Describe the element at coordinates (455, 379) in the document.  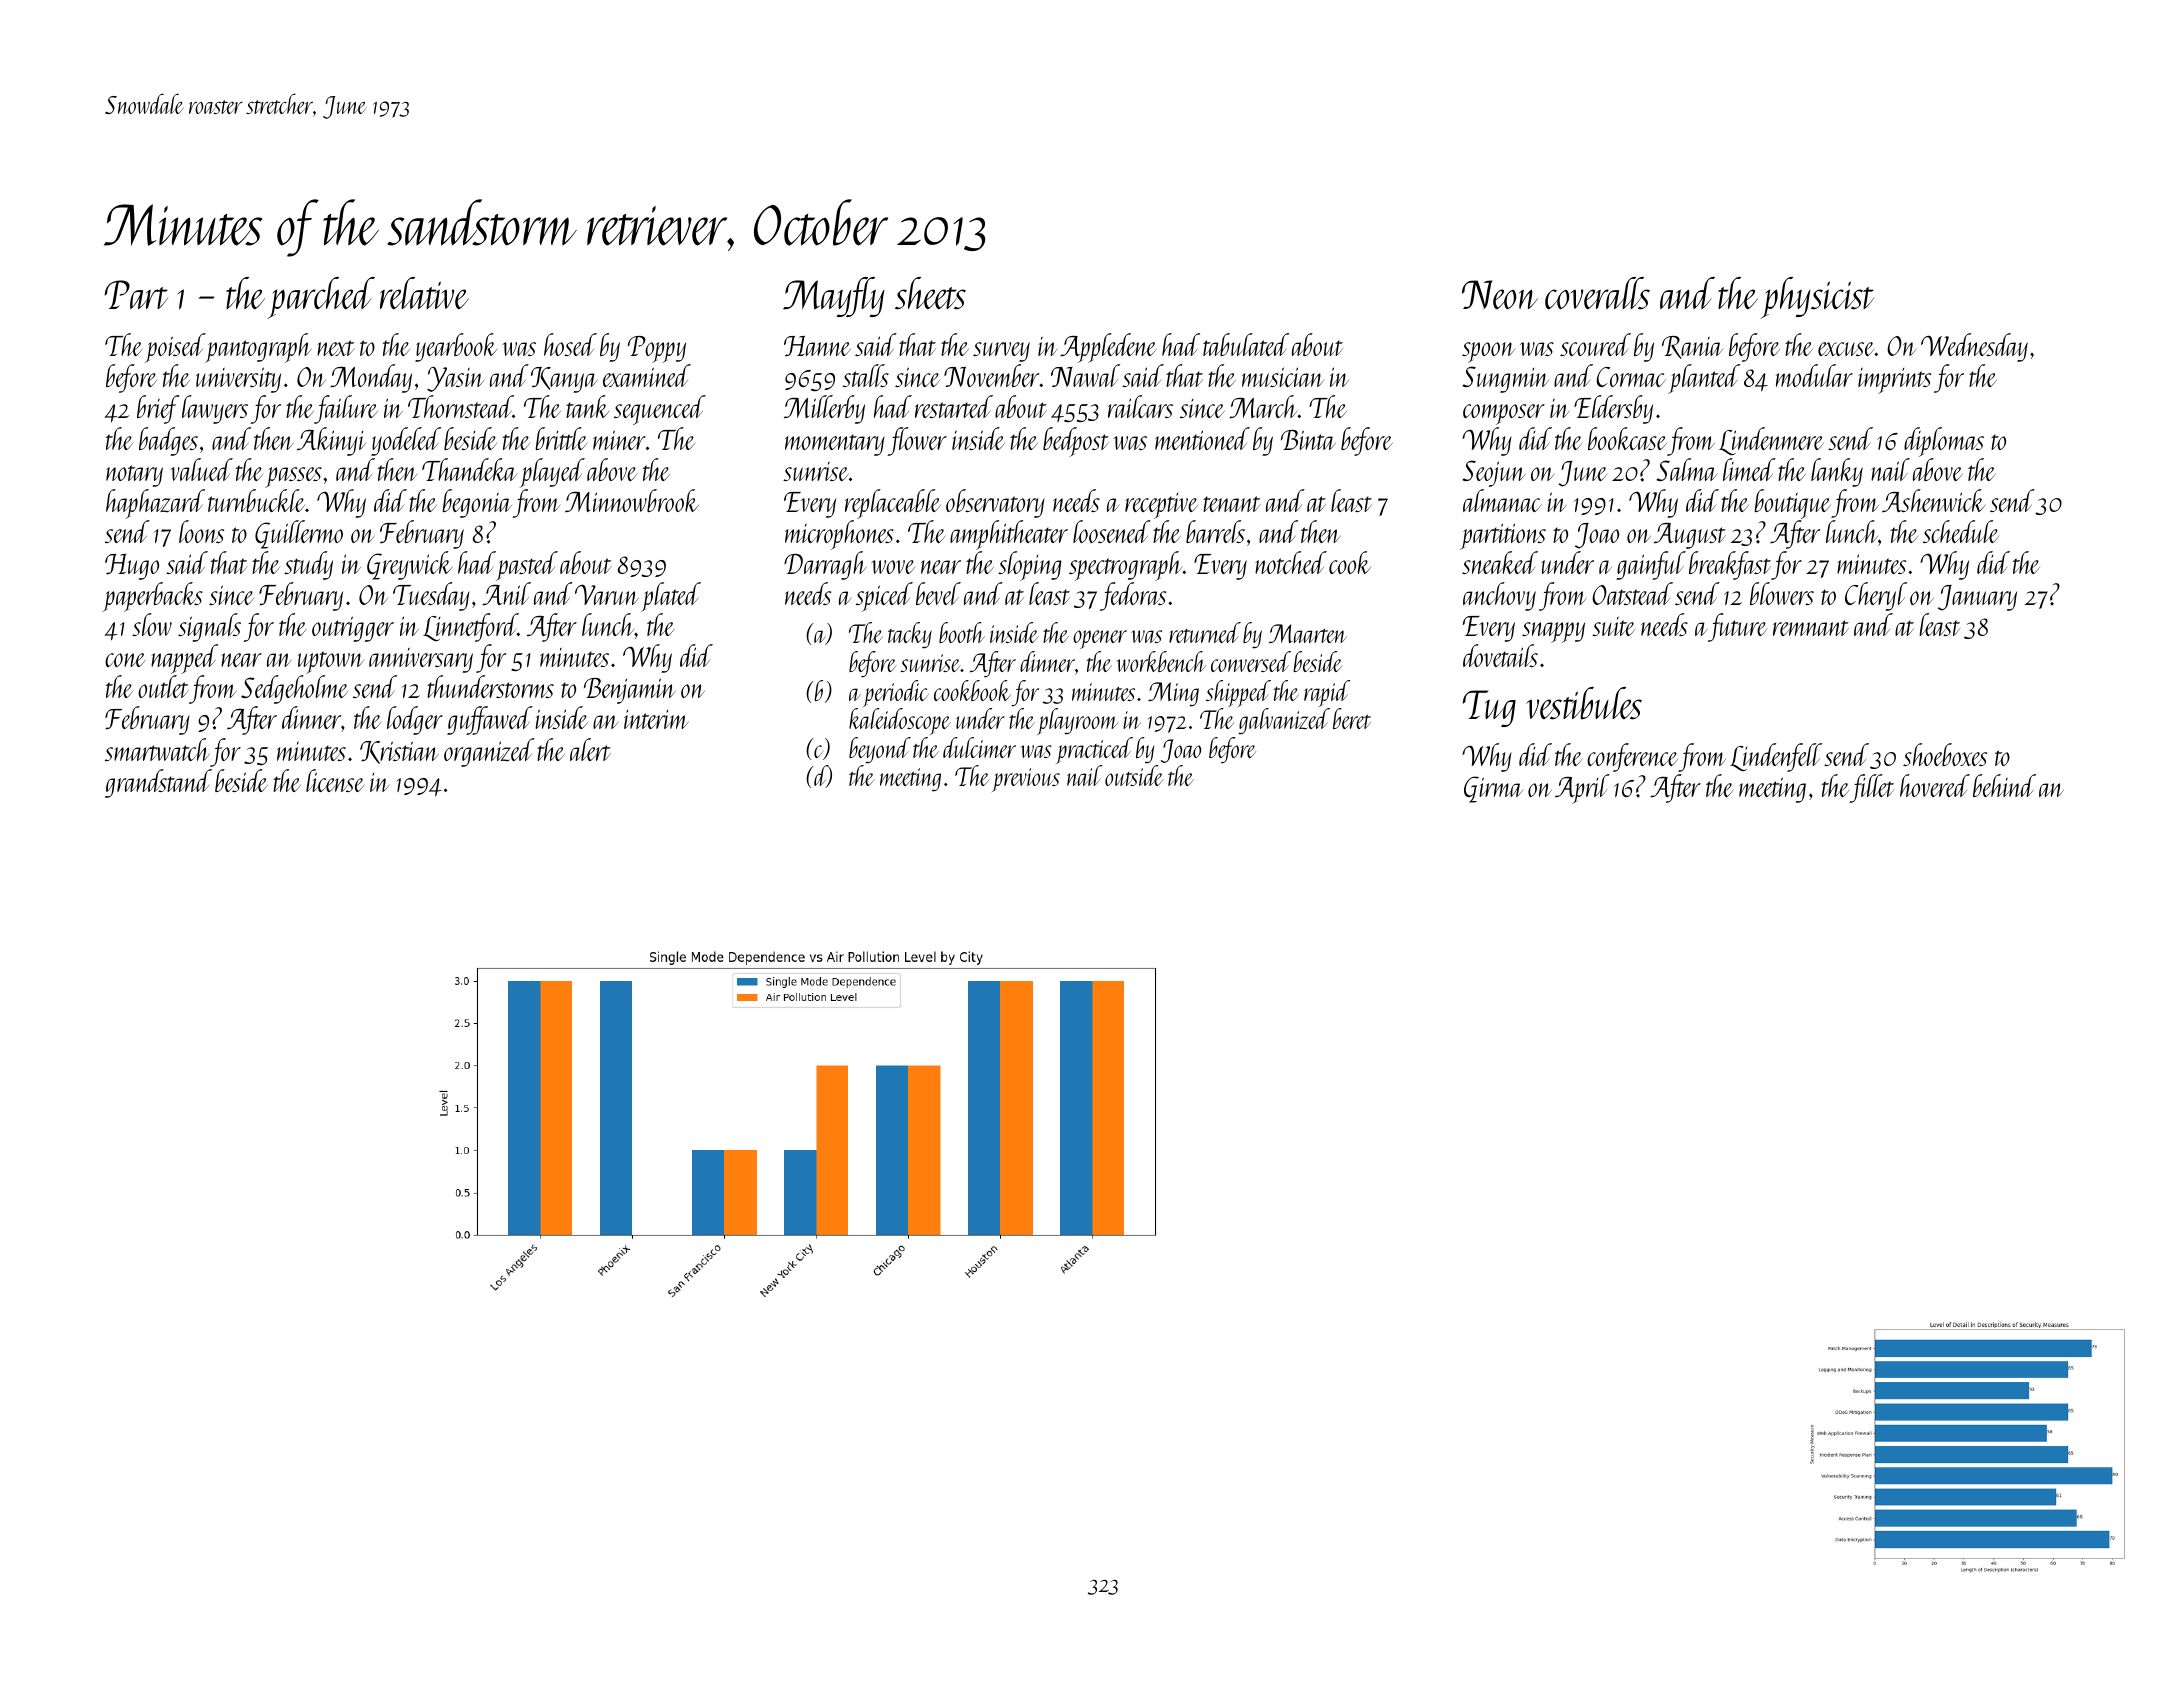
I see `Yasin` at that location.
